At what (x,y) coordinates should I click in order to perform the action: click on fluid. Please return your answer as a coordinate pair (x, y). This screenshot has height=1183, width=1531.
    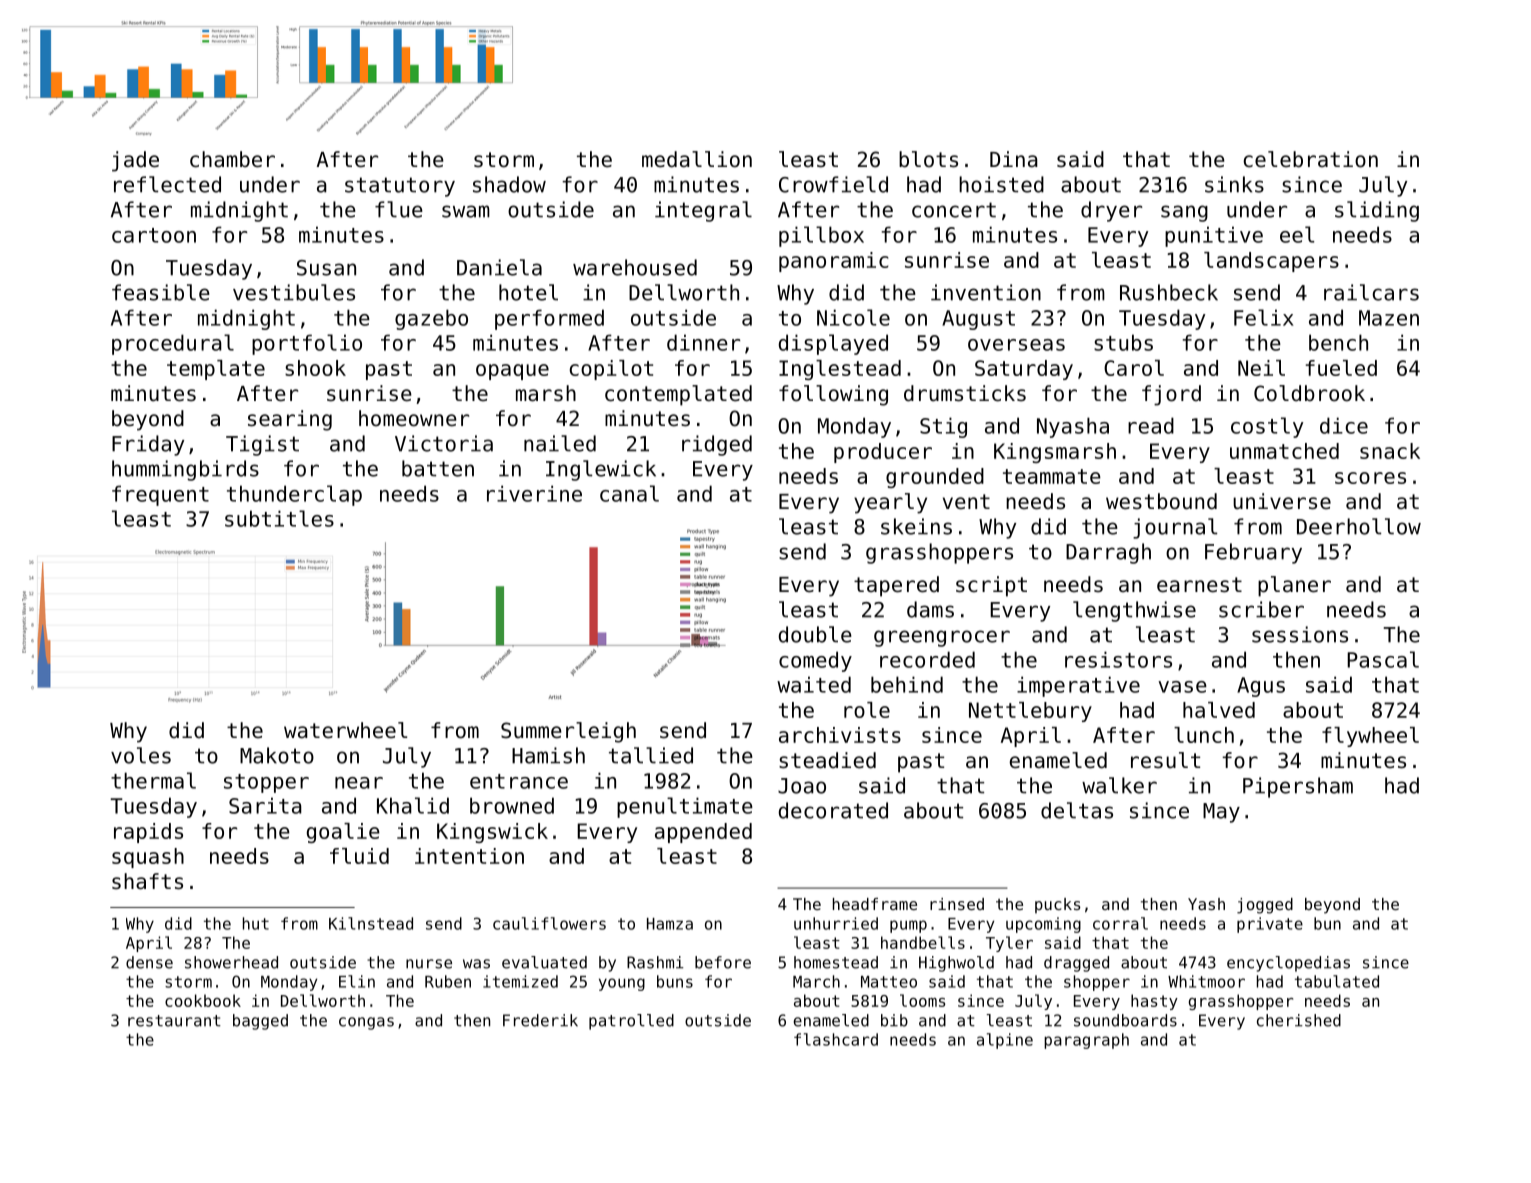
    Looking at the image, I should click on (359, 856).
